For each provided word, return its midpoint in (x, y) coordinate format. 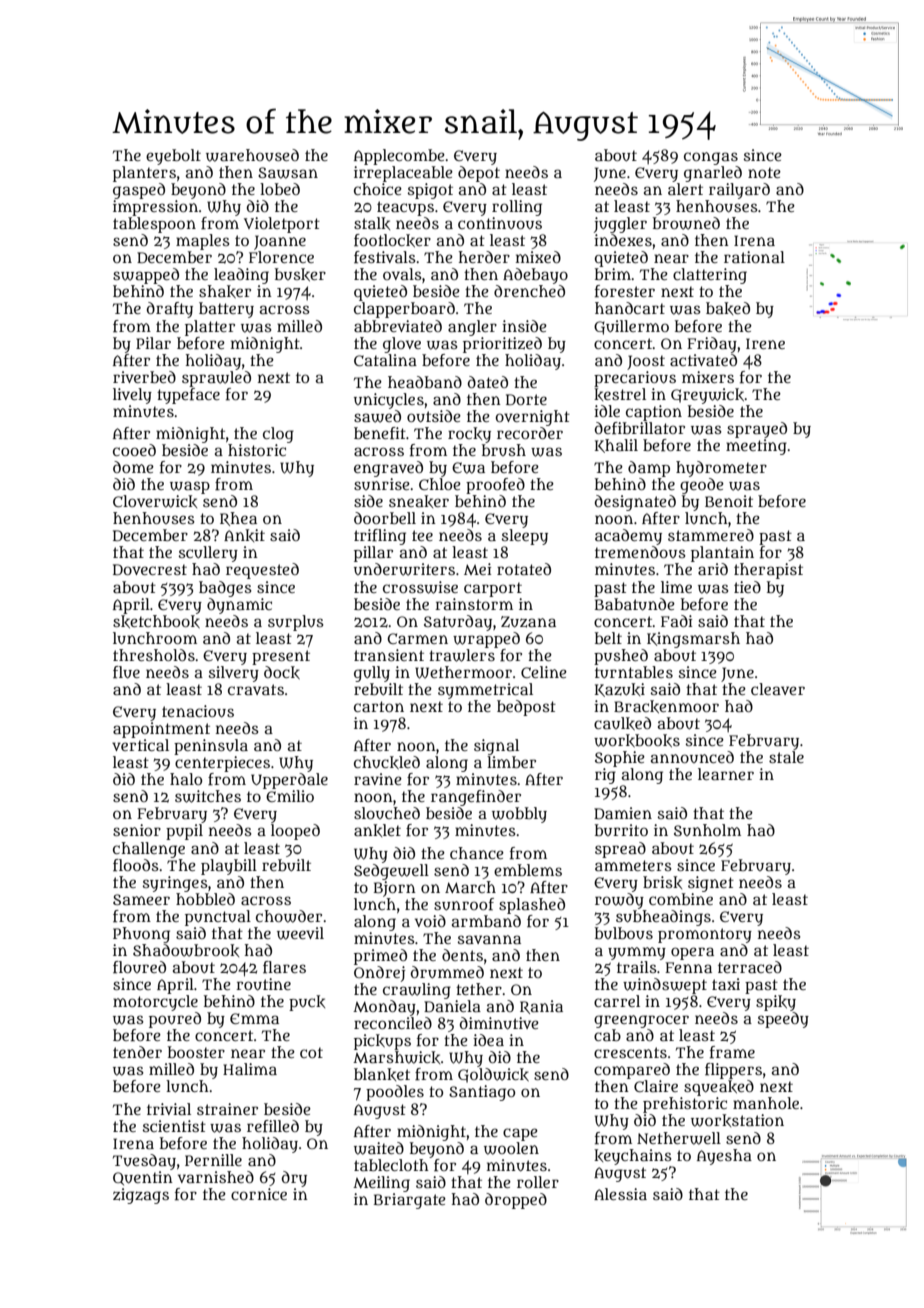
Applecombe (399, 157)
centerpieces (222, 764)
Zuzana (528, 622)
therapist (768, 571)
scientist (174, 1126)
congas (711, 158)
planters (144, 174)
